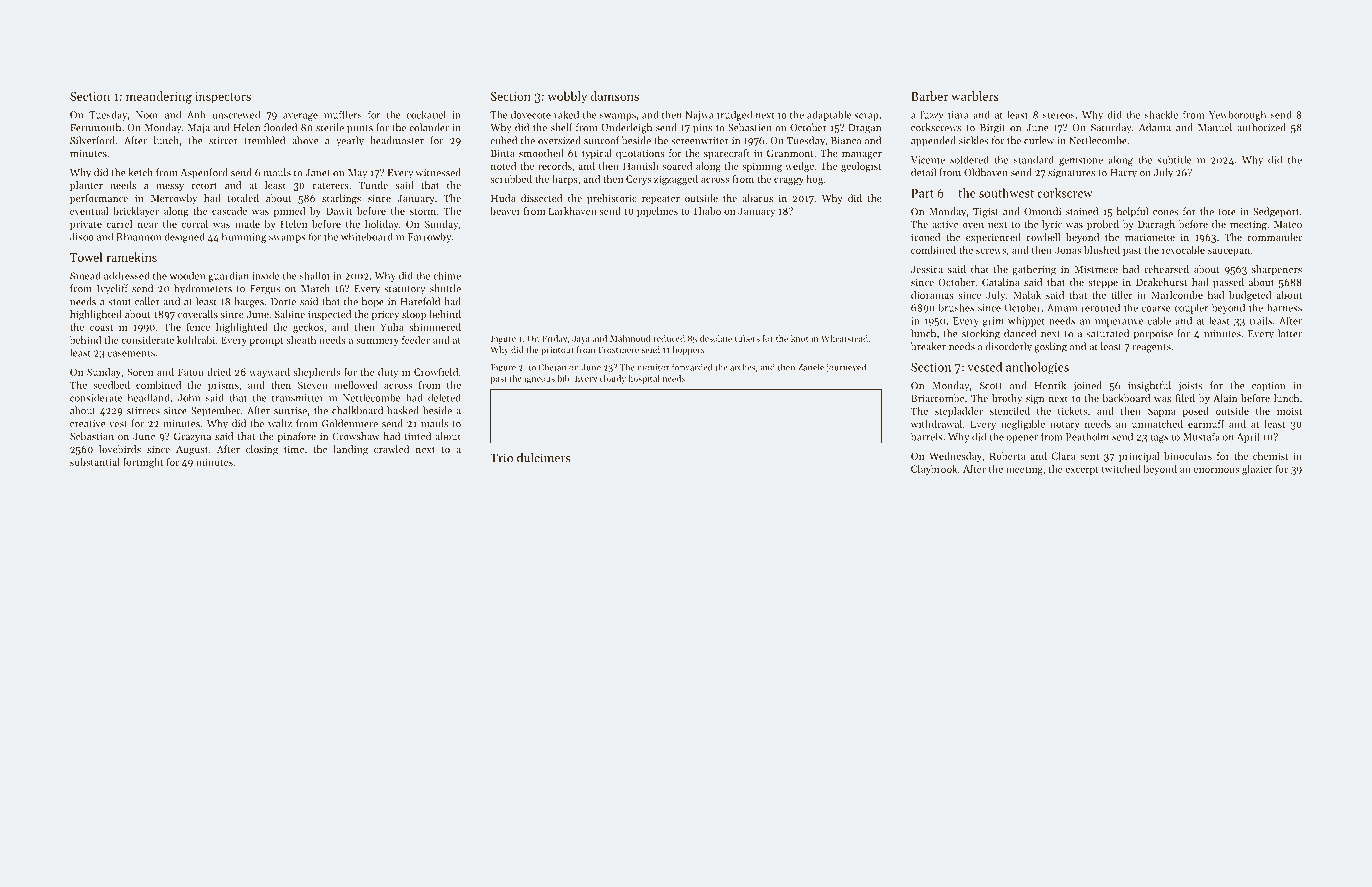 This screenshot has width=1372, height=887. I want to click on Jessica, so click(927, 269).
